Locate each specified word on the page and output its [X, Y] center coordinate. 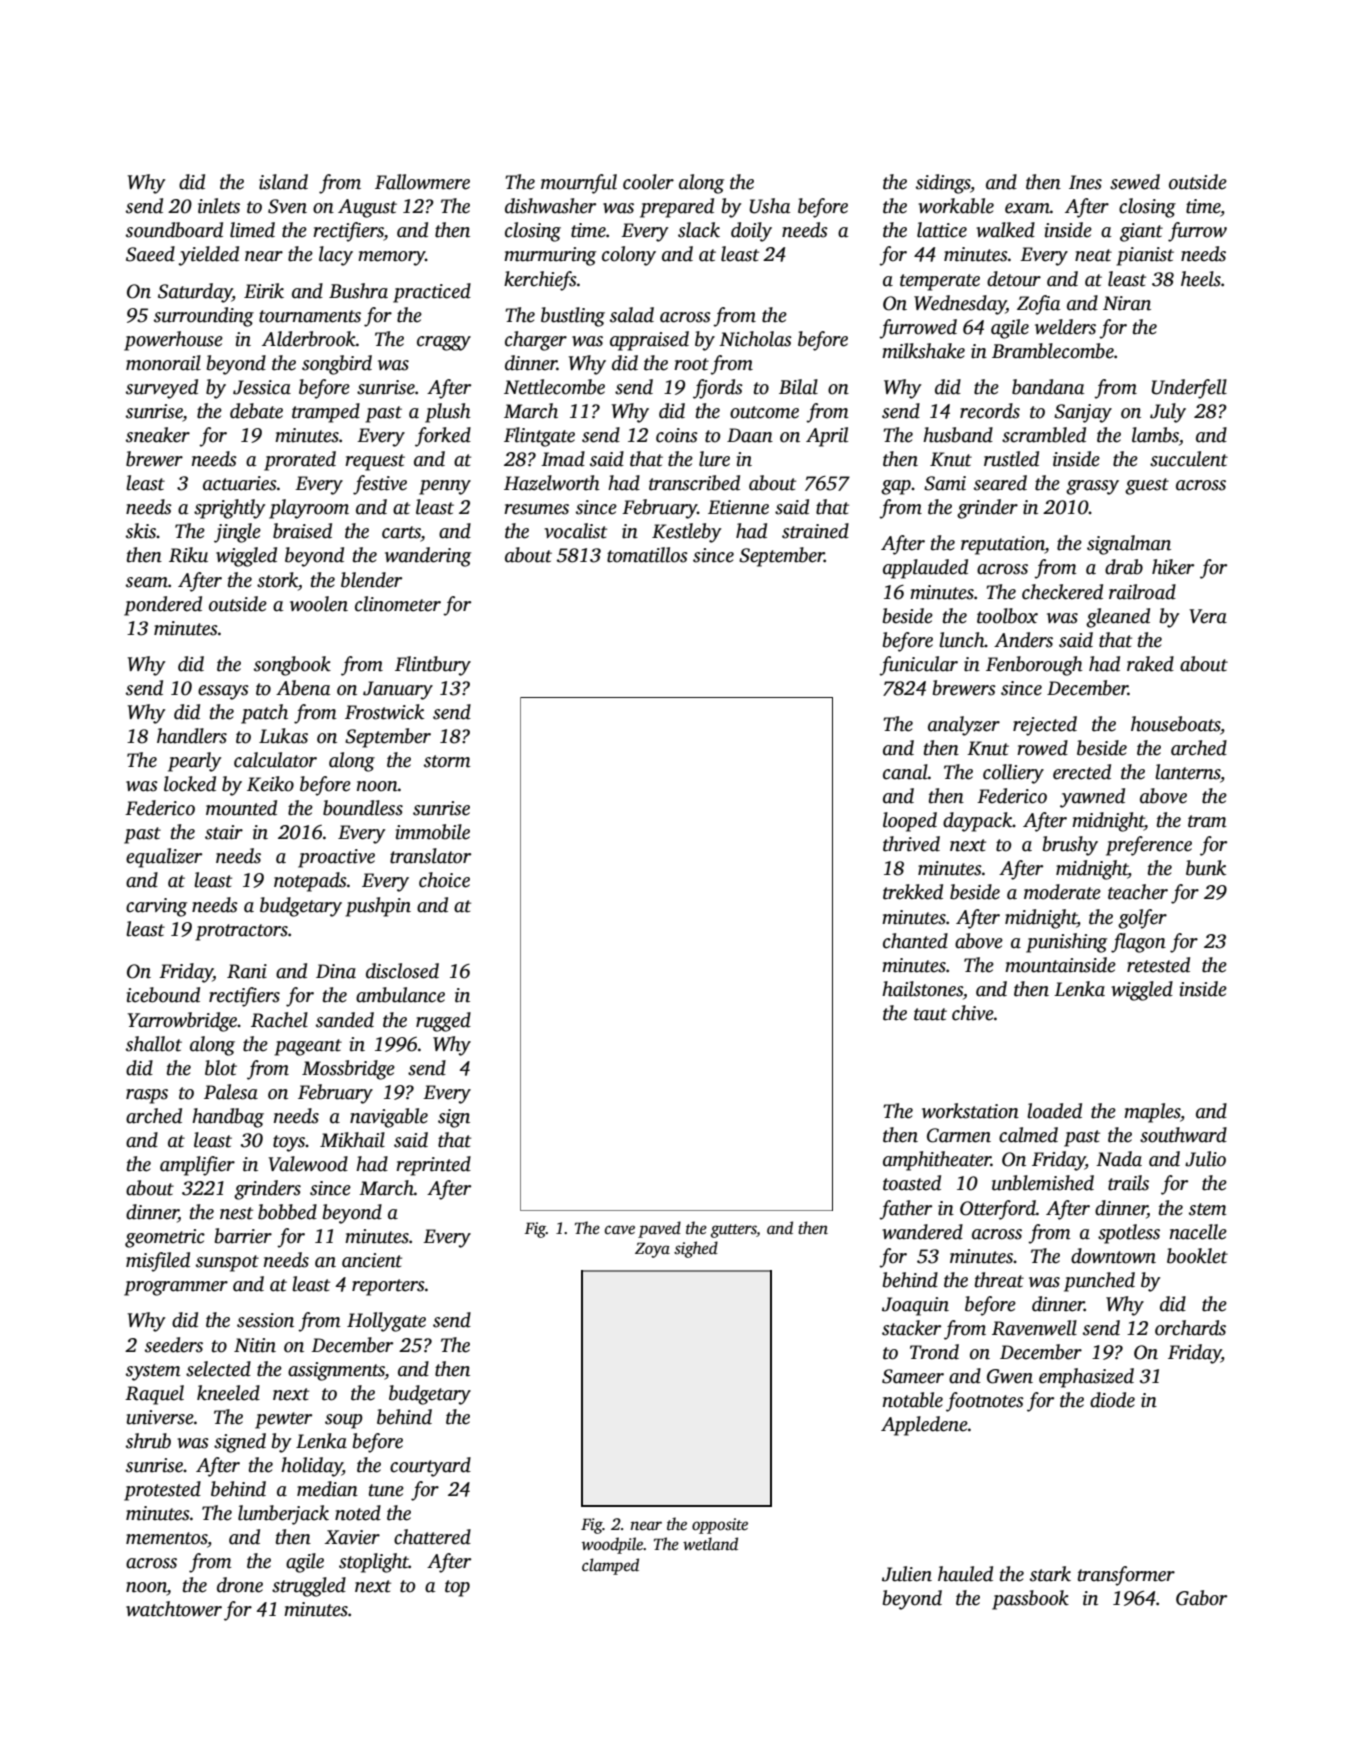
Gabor [1201, 1598]
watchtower [174, 1609]
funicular [918, 666]
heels [1201, 279]
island [283, 182]
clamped [610, 1566]
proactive [336, 858]
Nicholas [755, 339]
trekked [913, 892]
